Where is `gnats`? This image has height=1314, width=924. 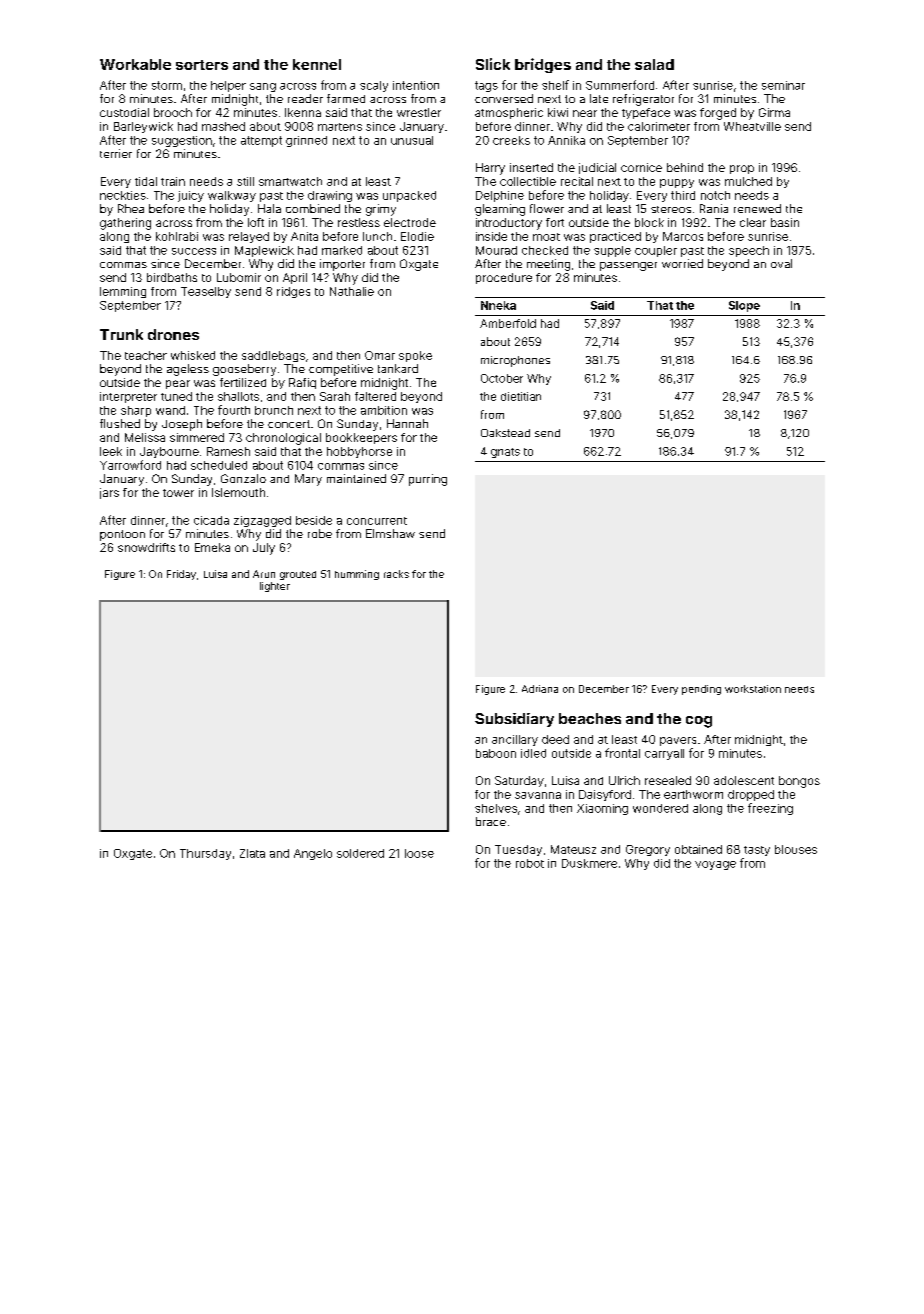 gnats is located at coordinates (505, 453).
